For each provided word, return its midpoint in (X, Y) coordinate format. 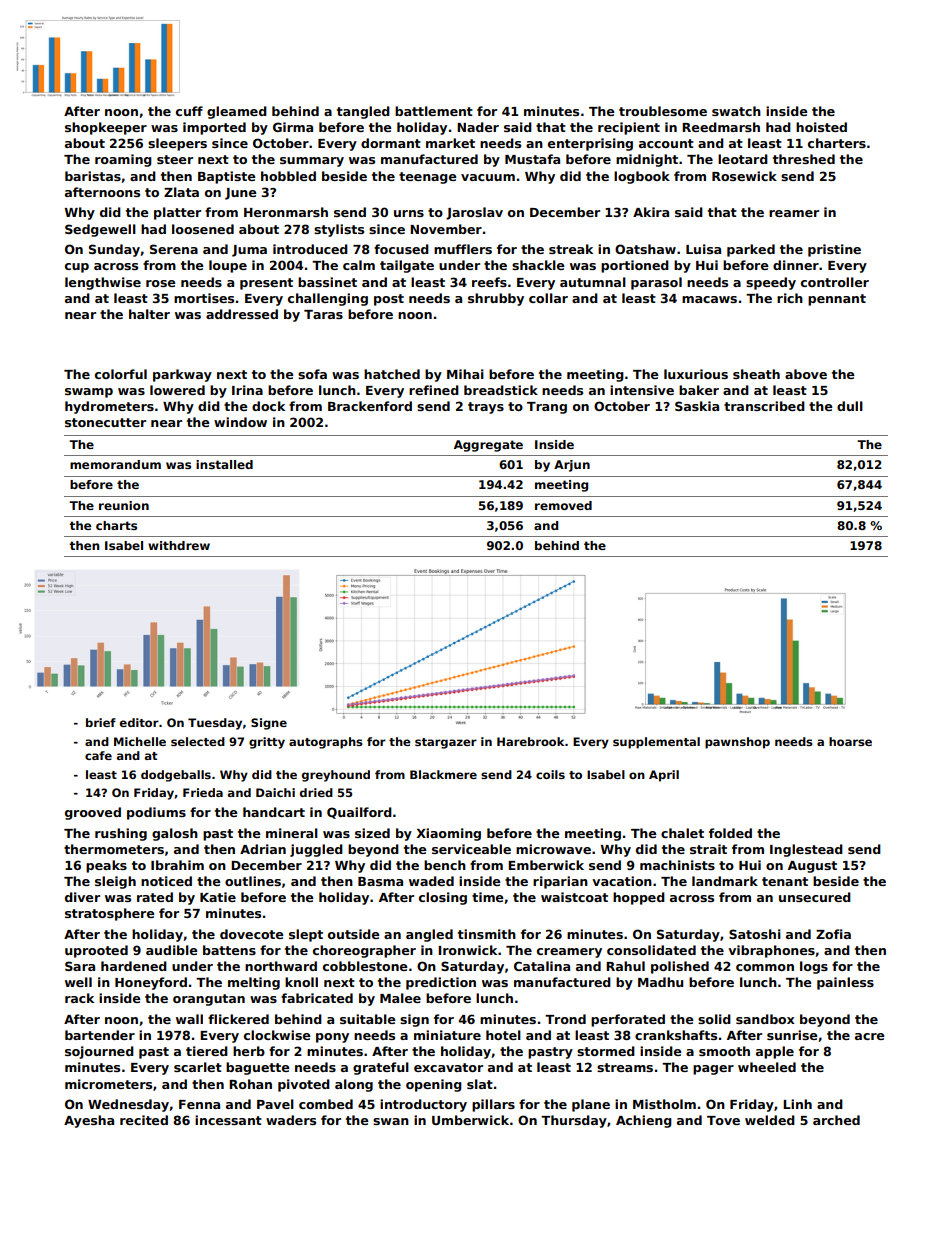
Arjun (572, 466)
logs (814, 967)
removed (563, 505)
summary (312, 162)
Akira (651, 212)
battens (229, 950)
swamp (89, 393)
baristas (93, 176)
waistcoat (574, 897)
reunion (124, 505)
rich (790, 298)
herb (249, 1051)
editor (139, 722)
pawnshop (737, 743)
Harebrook (530, 741)
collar (548, 298)
